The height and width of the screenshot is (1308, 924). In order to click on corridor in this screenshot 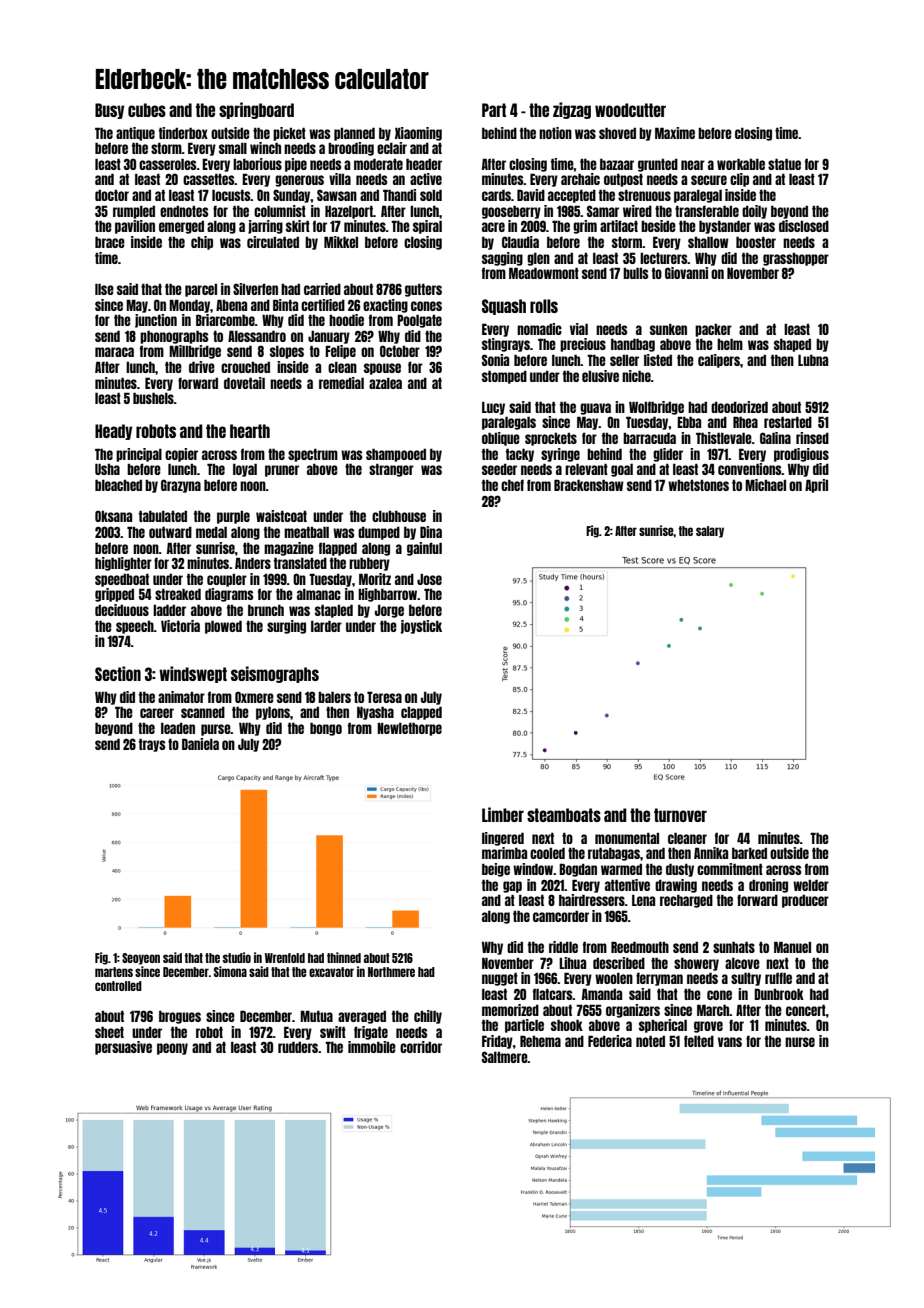, I will do `click(421, 1047)`.
